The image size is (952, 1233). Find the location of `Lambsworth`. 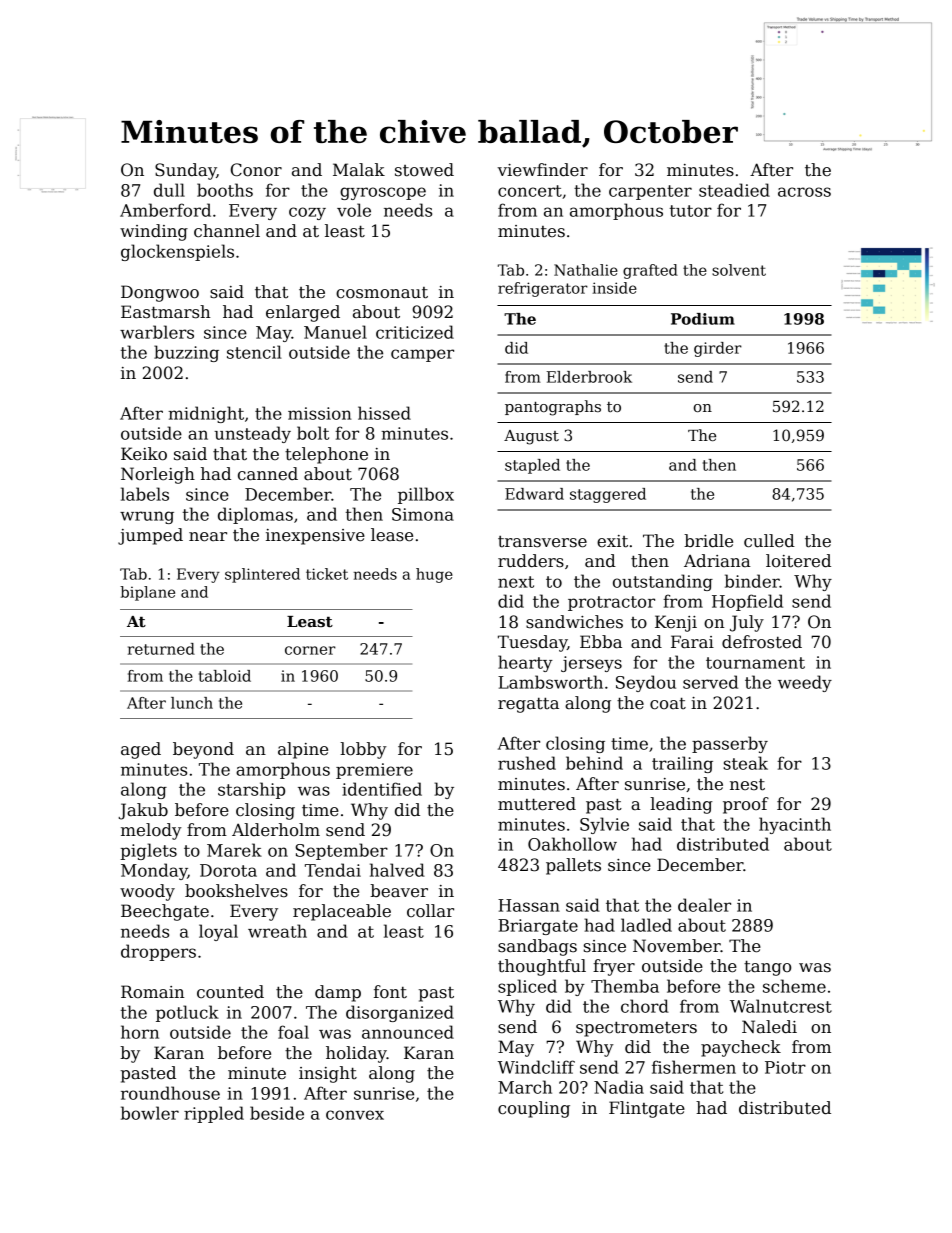

Lambsworth is located at coordinates (550, 682).
